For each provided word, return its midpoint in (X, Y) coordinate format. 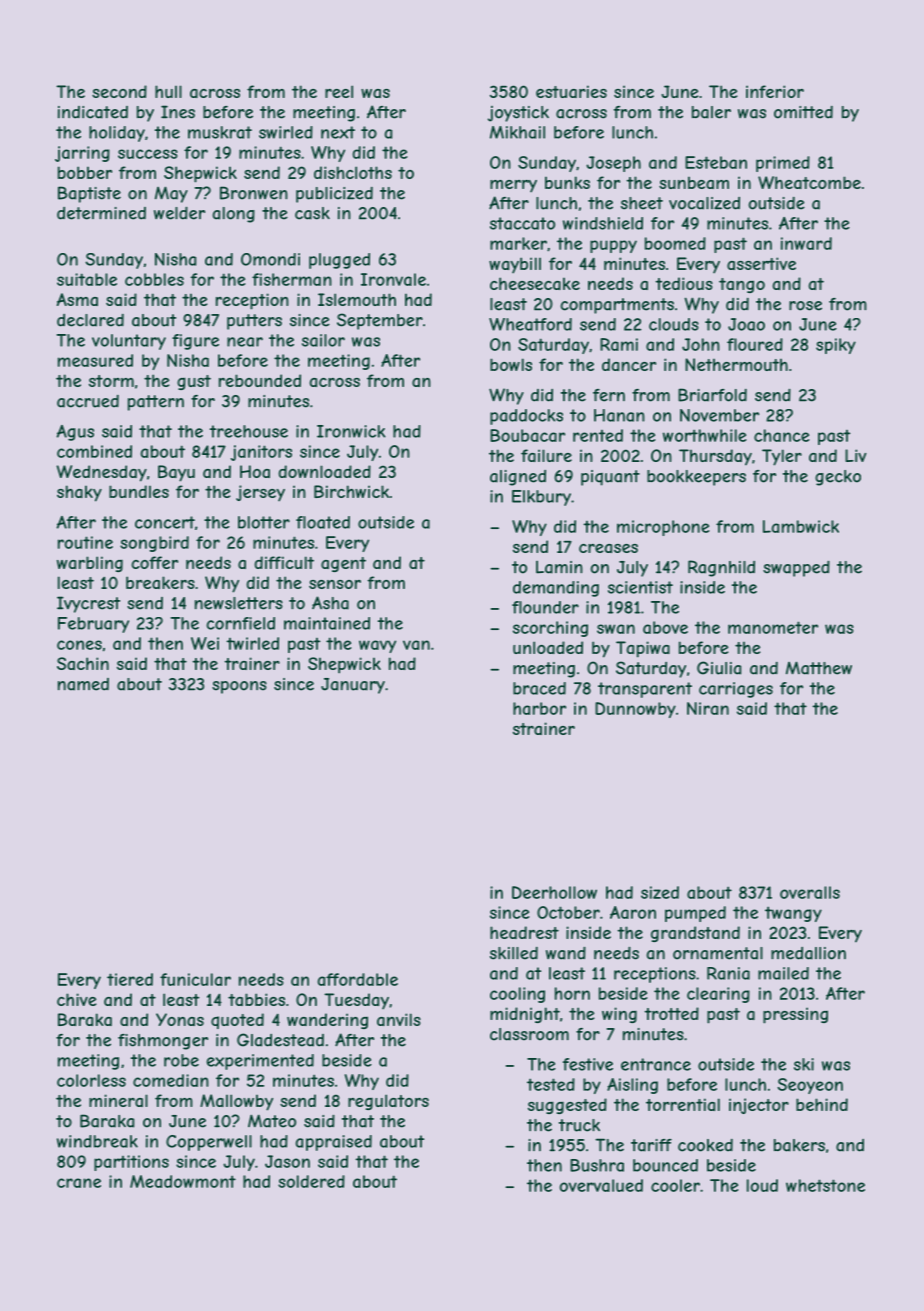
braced (539, 688)
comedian (171, 1080)
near (245, 342)
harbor (539, 708)
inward (806, 243)
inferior (775, 91)
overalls (810, 892)
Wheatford (530, 324)
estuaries (571, 91)
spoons (239, 687)
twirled (252, 643)
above (665, 627)
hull (168, 91)
